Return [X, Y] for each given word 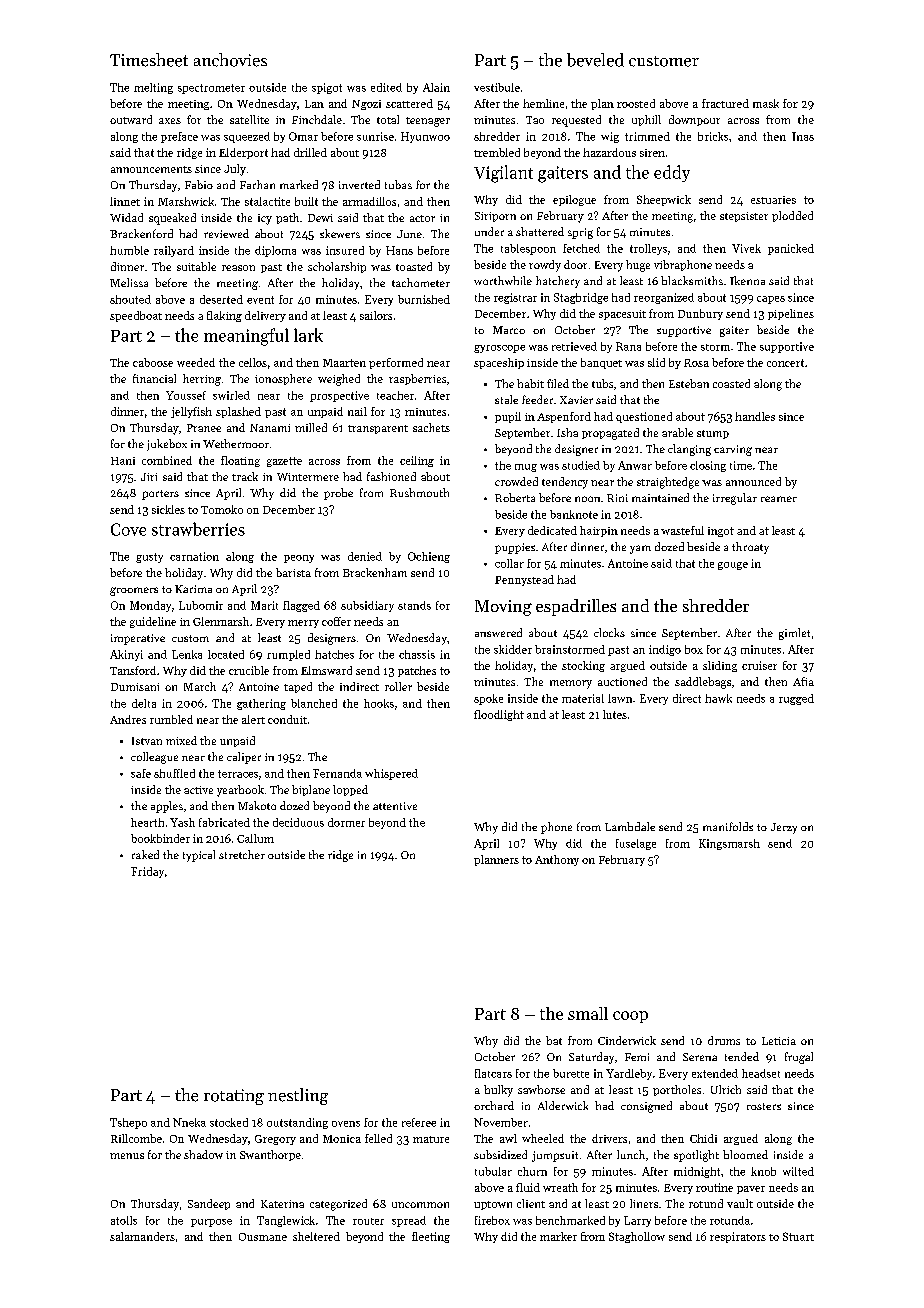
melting [153, 88]
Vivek [746, 248]
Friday [147, 872]
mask [766, 103]
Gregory [275, 1140]
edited [386, 87]
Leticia [779, 1041]
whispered [391, 774]
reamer [779, 499]
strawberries [198, 529]
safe [141, 773]
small [588, 1013]
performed [396, 363]
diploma [275, 251]
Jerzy [784, 828]
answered [498, 632]
